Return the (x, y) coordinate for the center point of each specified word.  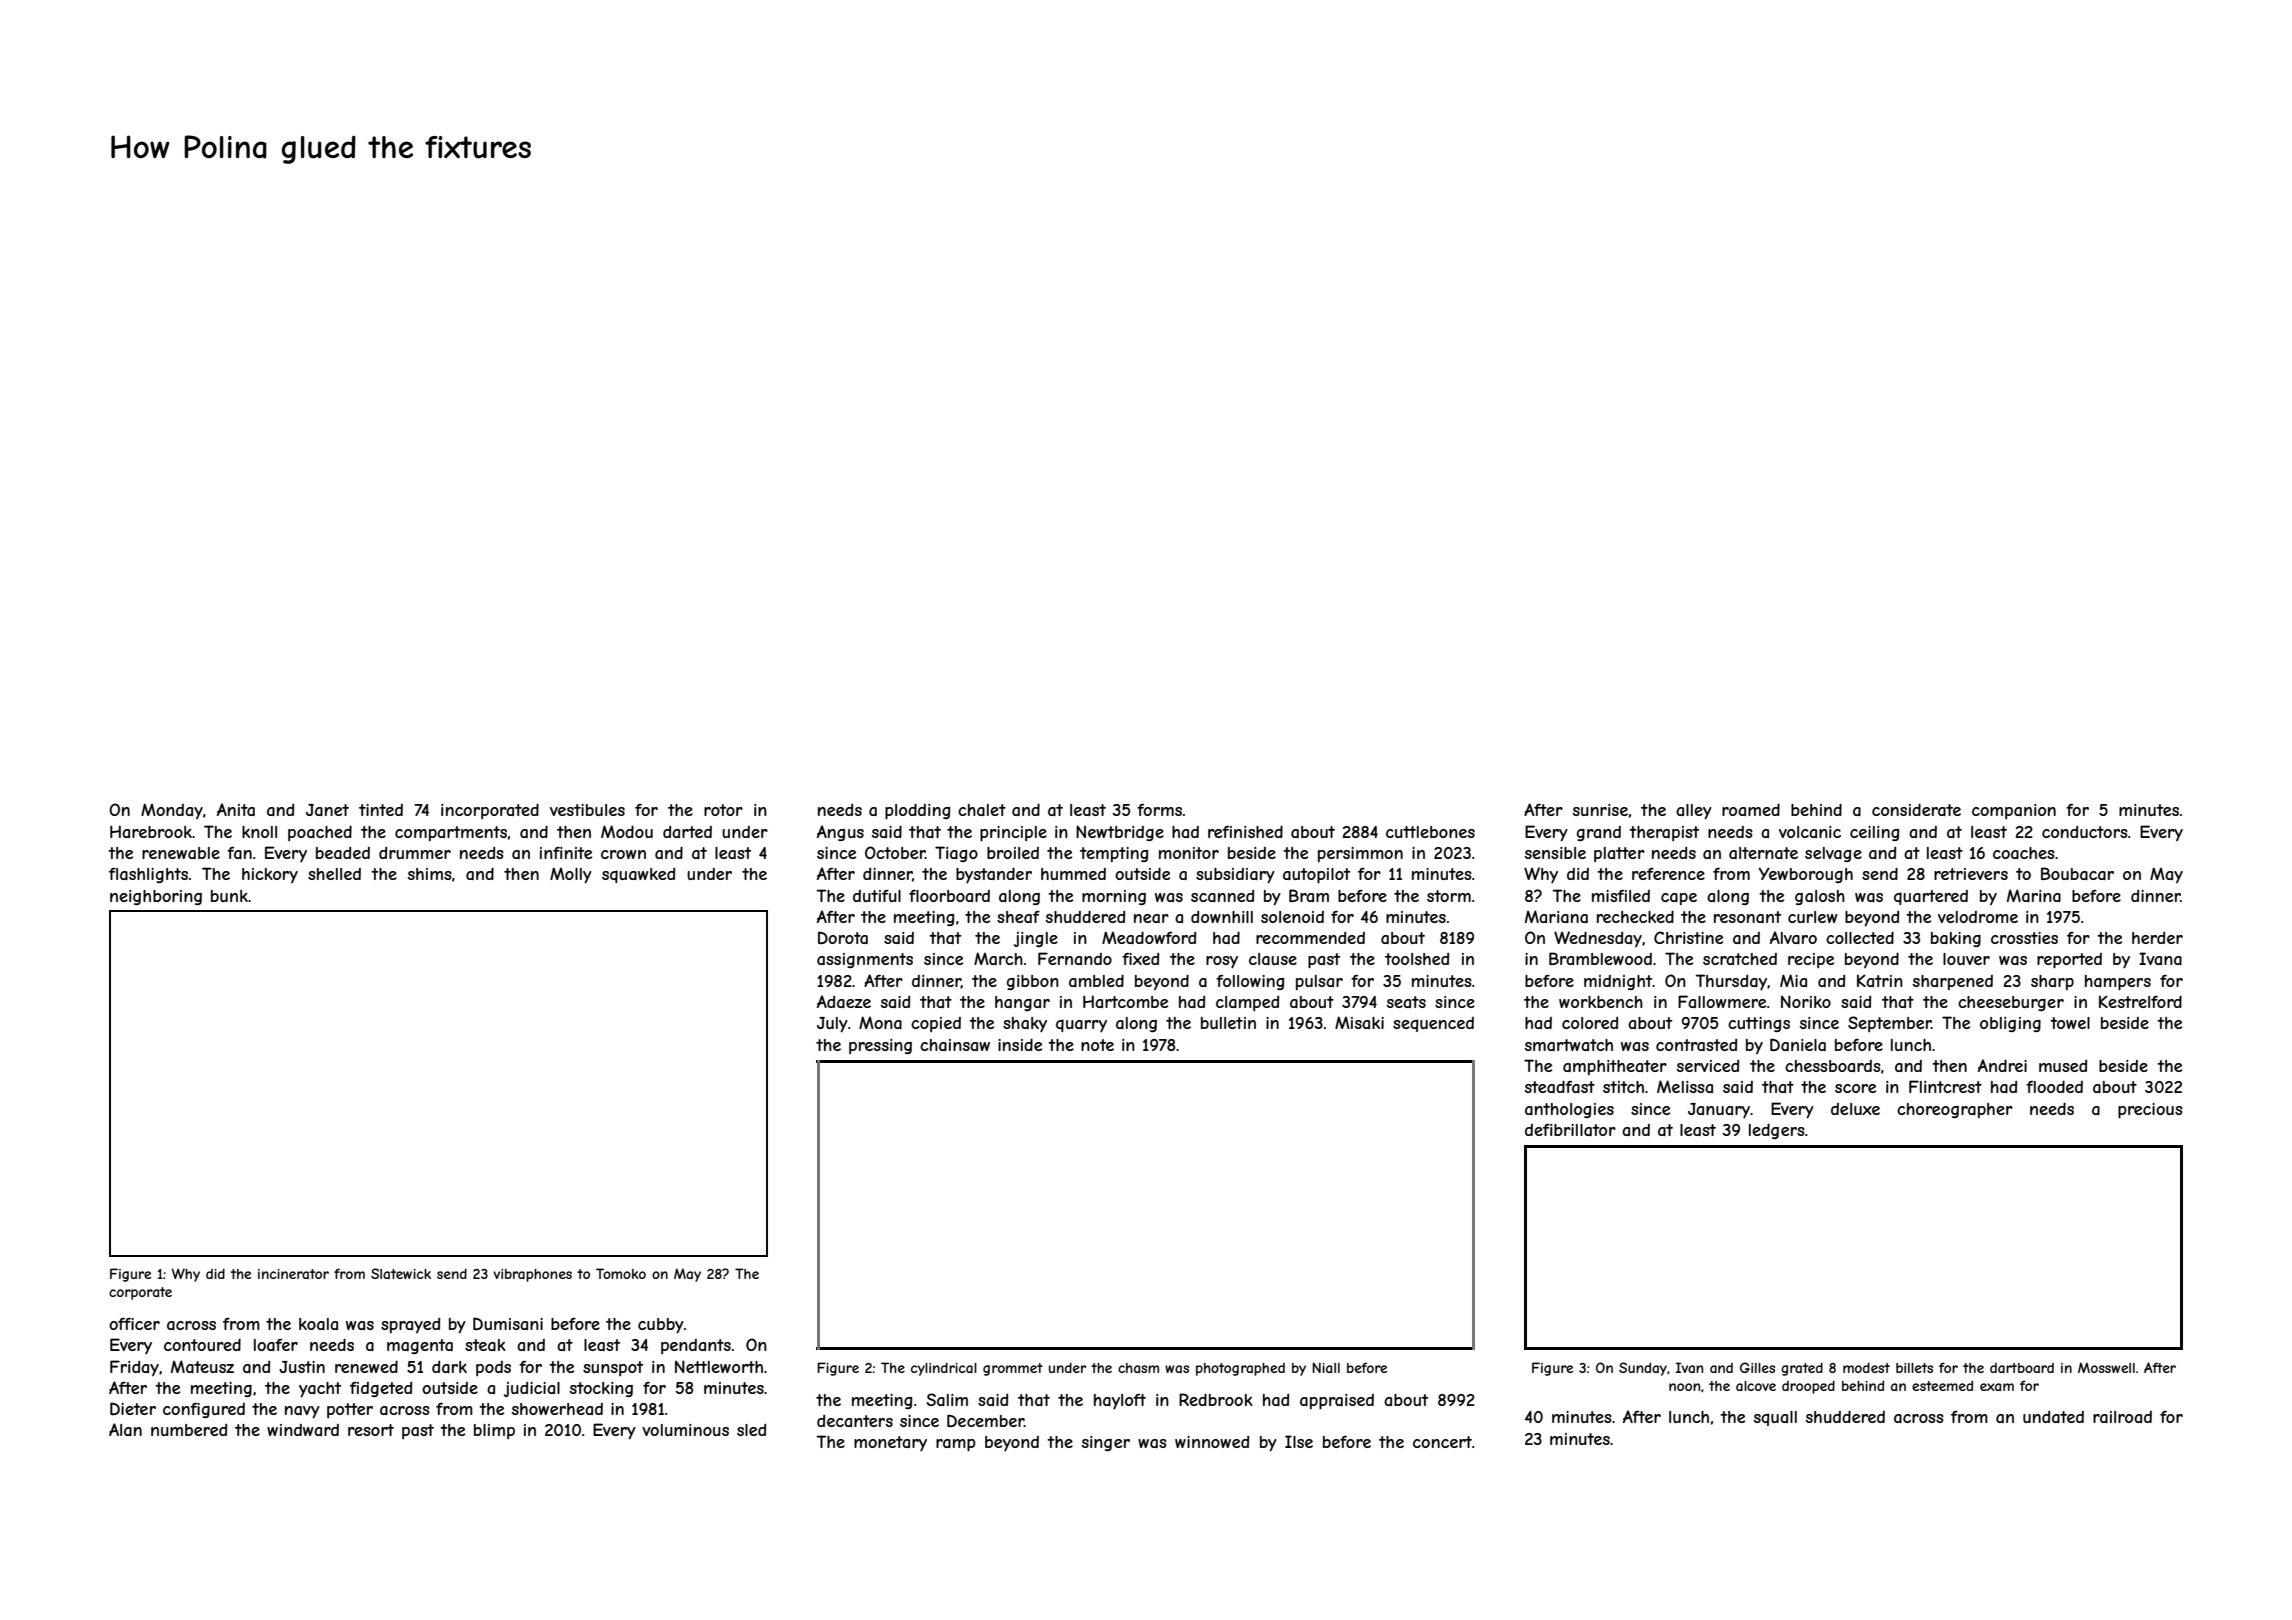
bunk (229, 896)
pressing (880, 1046)
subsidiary (1235, 876)
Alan (125, 1429)
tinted (381, 810)
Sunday (1643, 1369)
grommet (1013, 1369)
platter (1619, 854)
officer (134, 1324)
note (1097, 1045)
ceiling (1874, 833)
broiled (1013, 853)
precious (2150, 1111)
